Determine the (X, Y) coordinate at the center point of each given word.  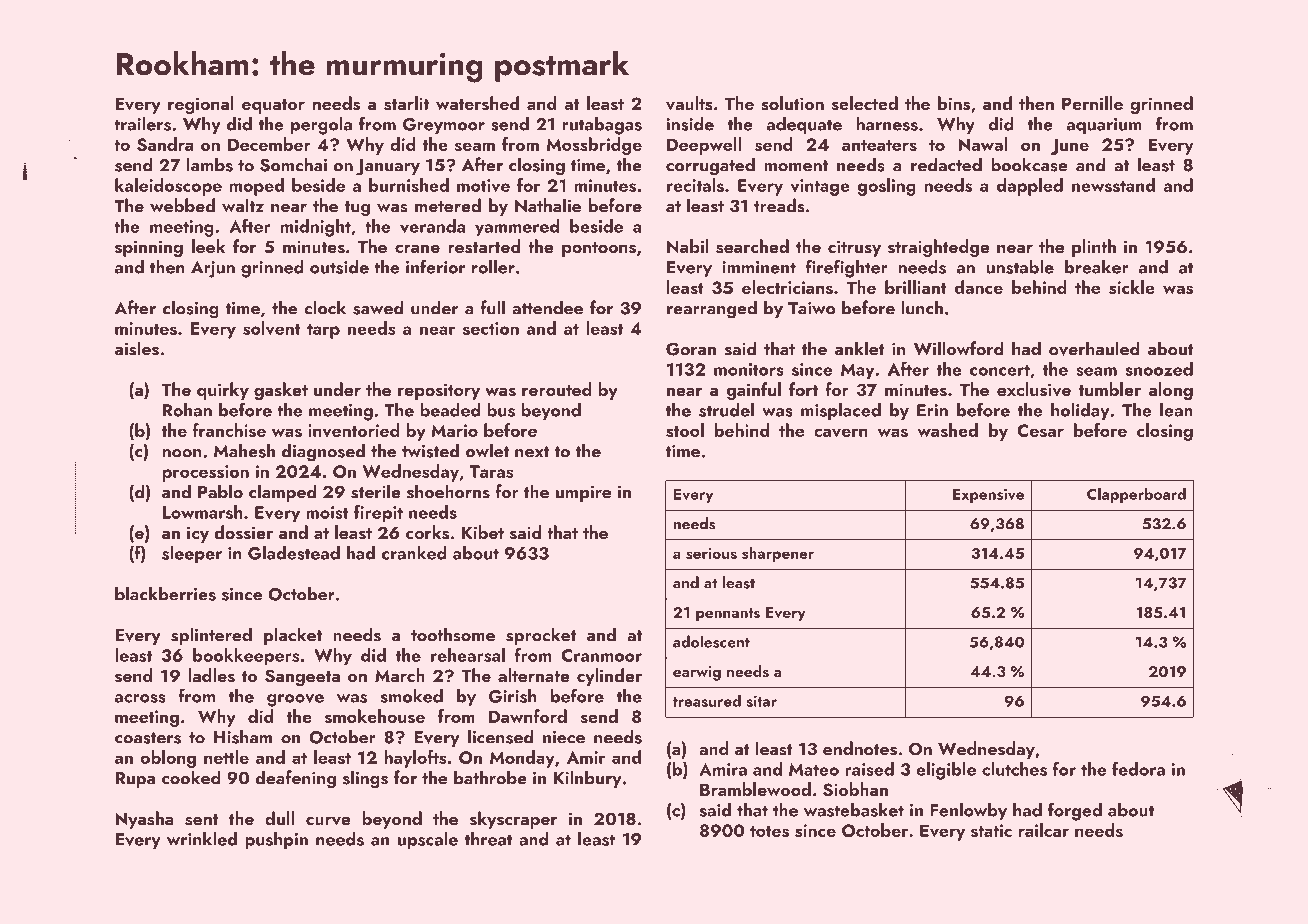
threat (489, 839)
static (991, 830)
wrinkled (202, 839)
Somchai (293, 164)
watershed (477, 103)
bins (954, 103)
